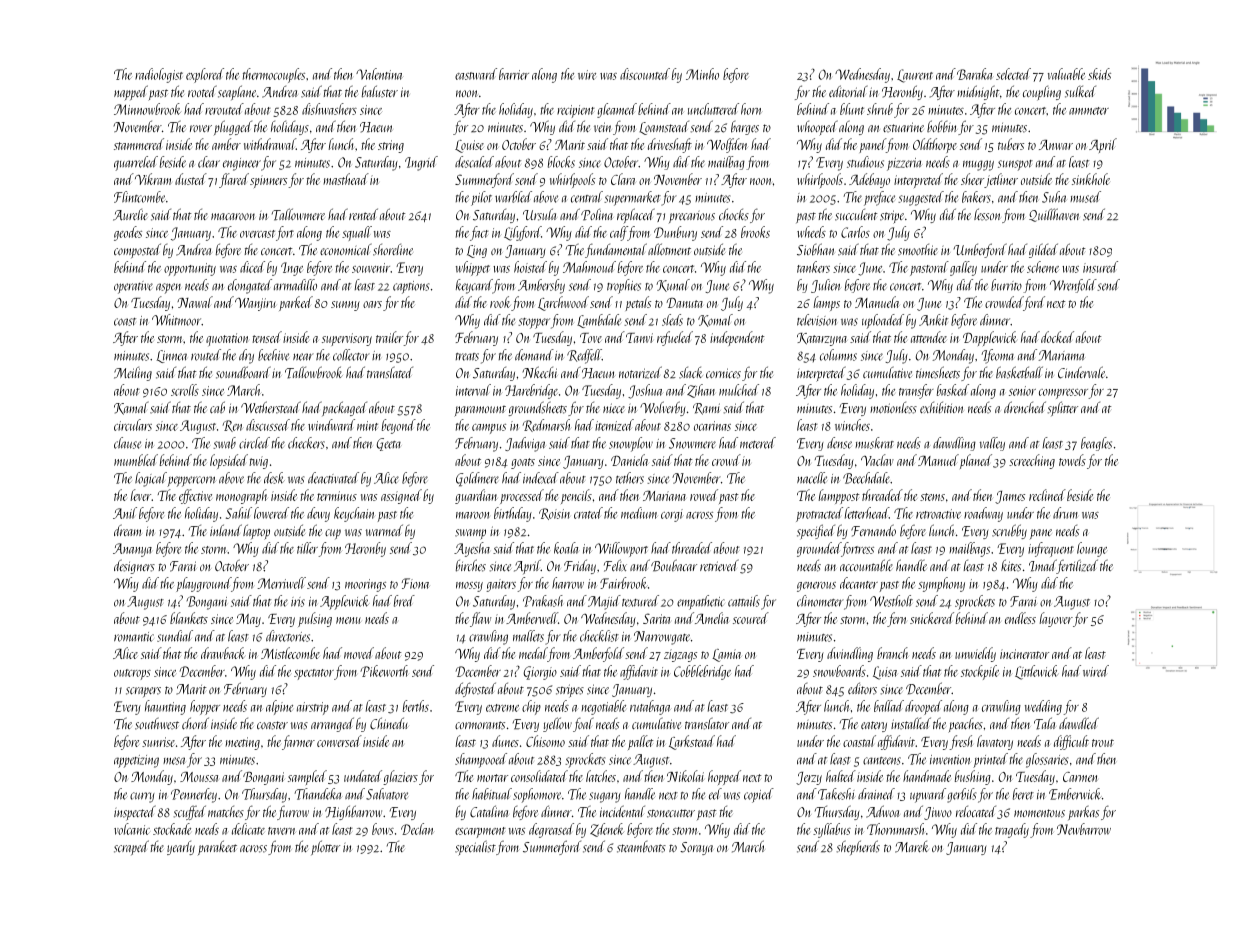 This image has width=1233, height=952. What do you see at coordinates (696, 848) in the image?
I see `Soraya` at bounding box center [696, 848].
